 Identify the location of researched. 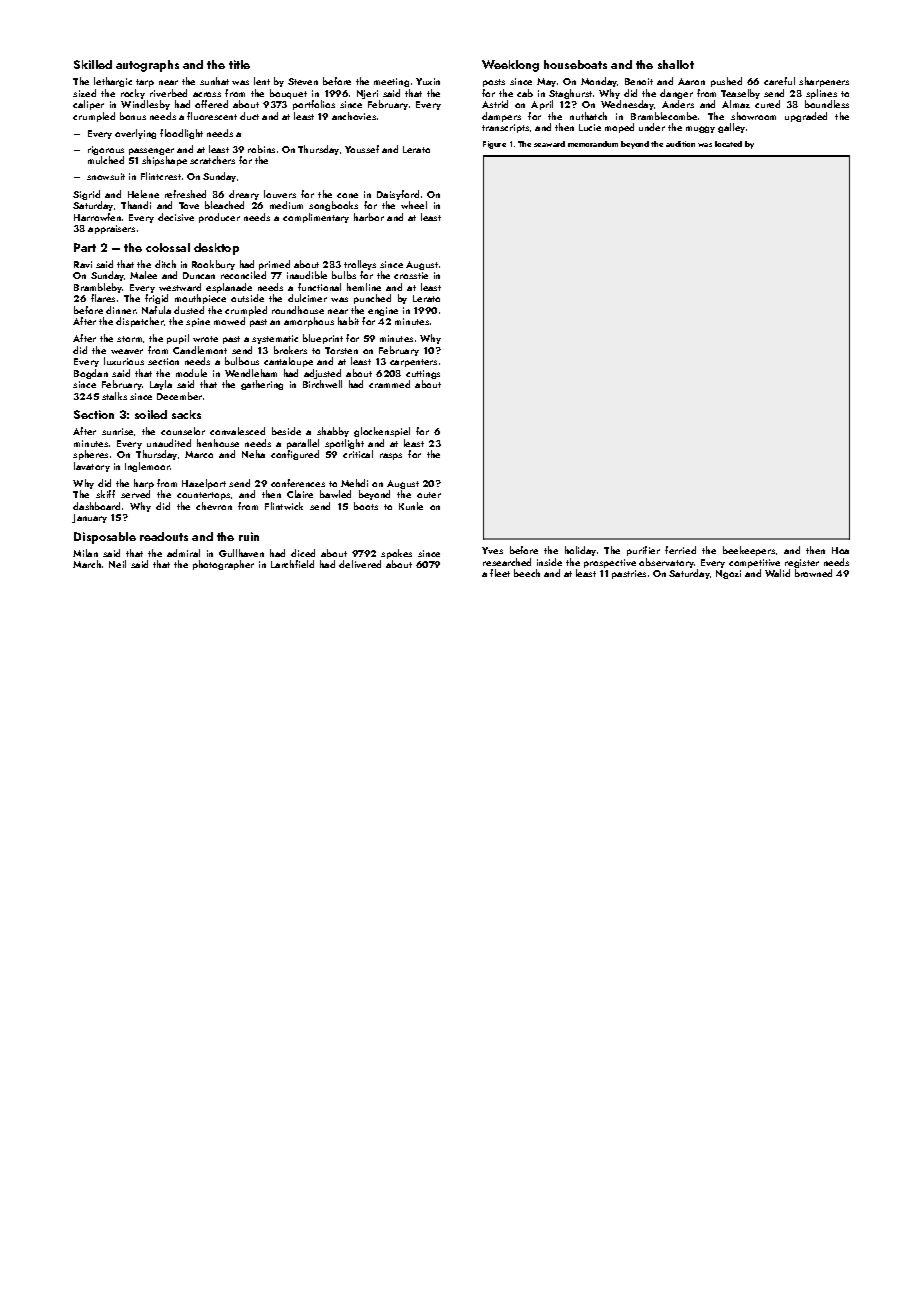
(507, 562).
